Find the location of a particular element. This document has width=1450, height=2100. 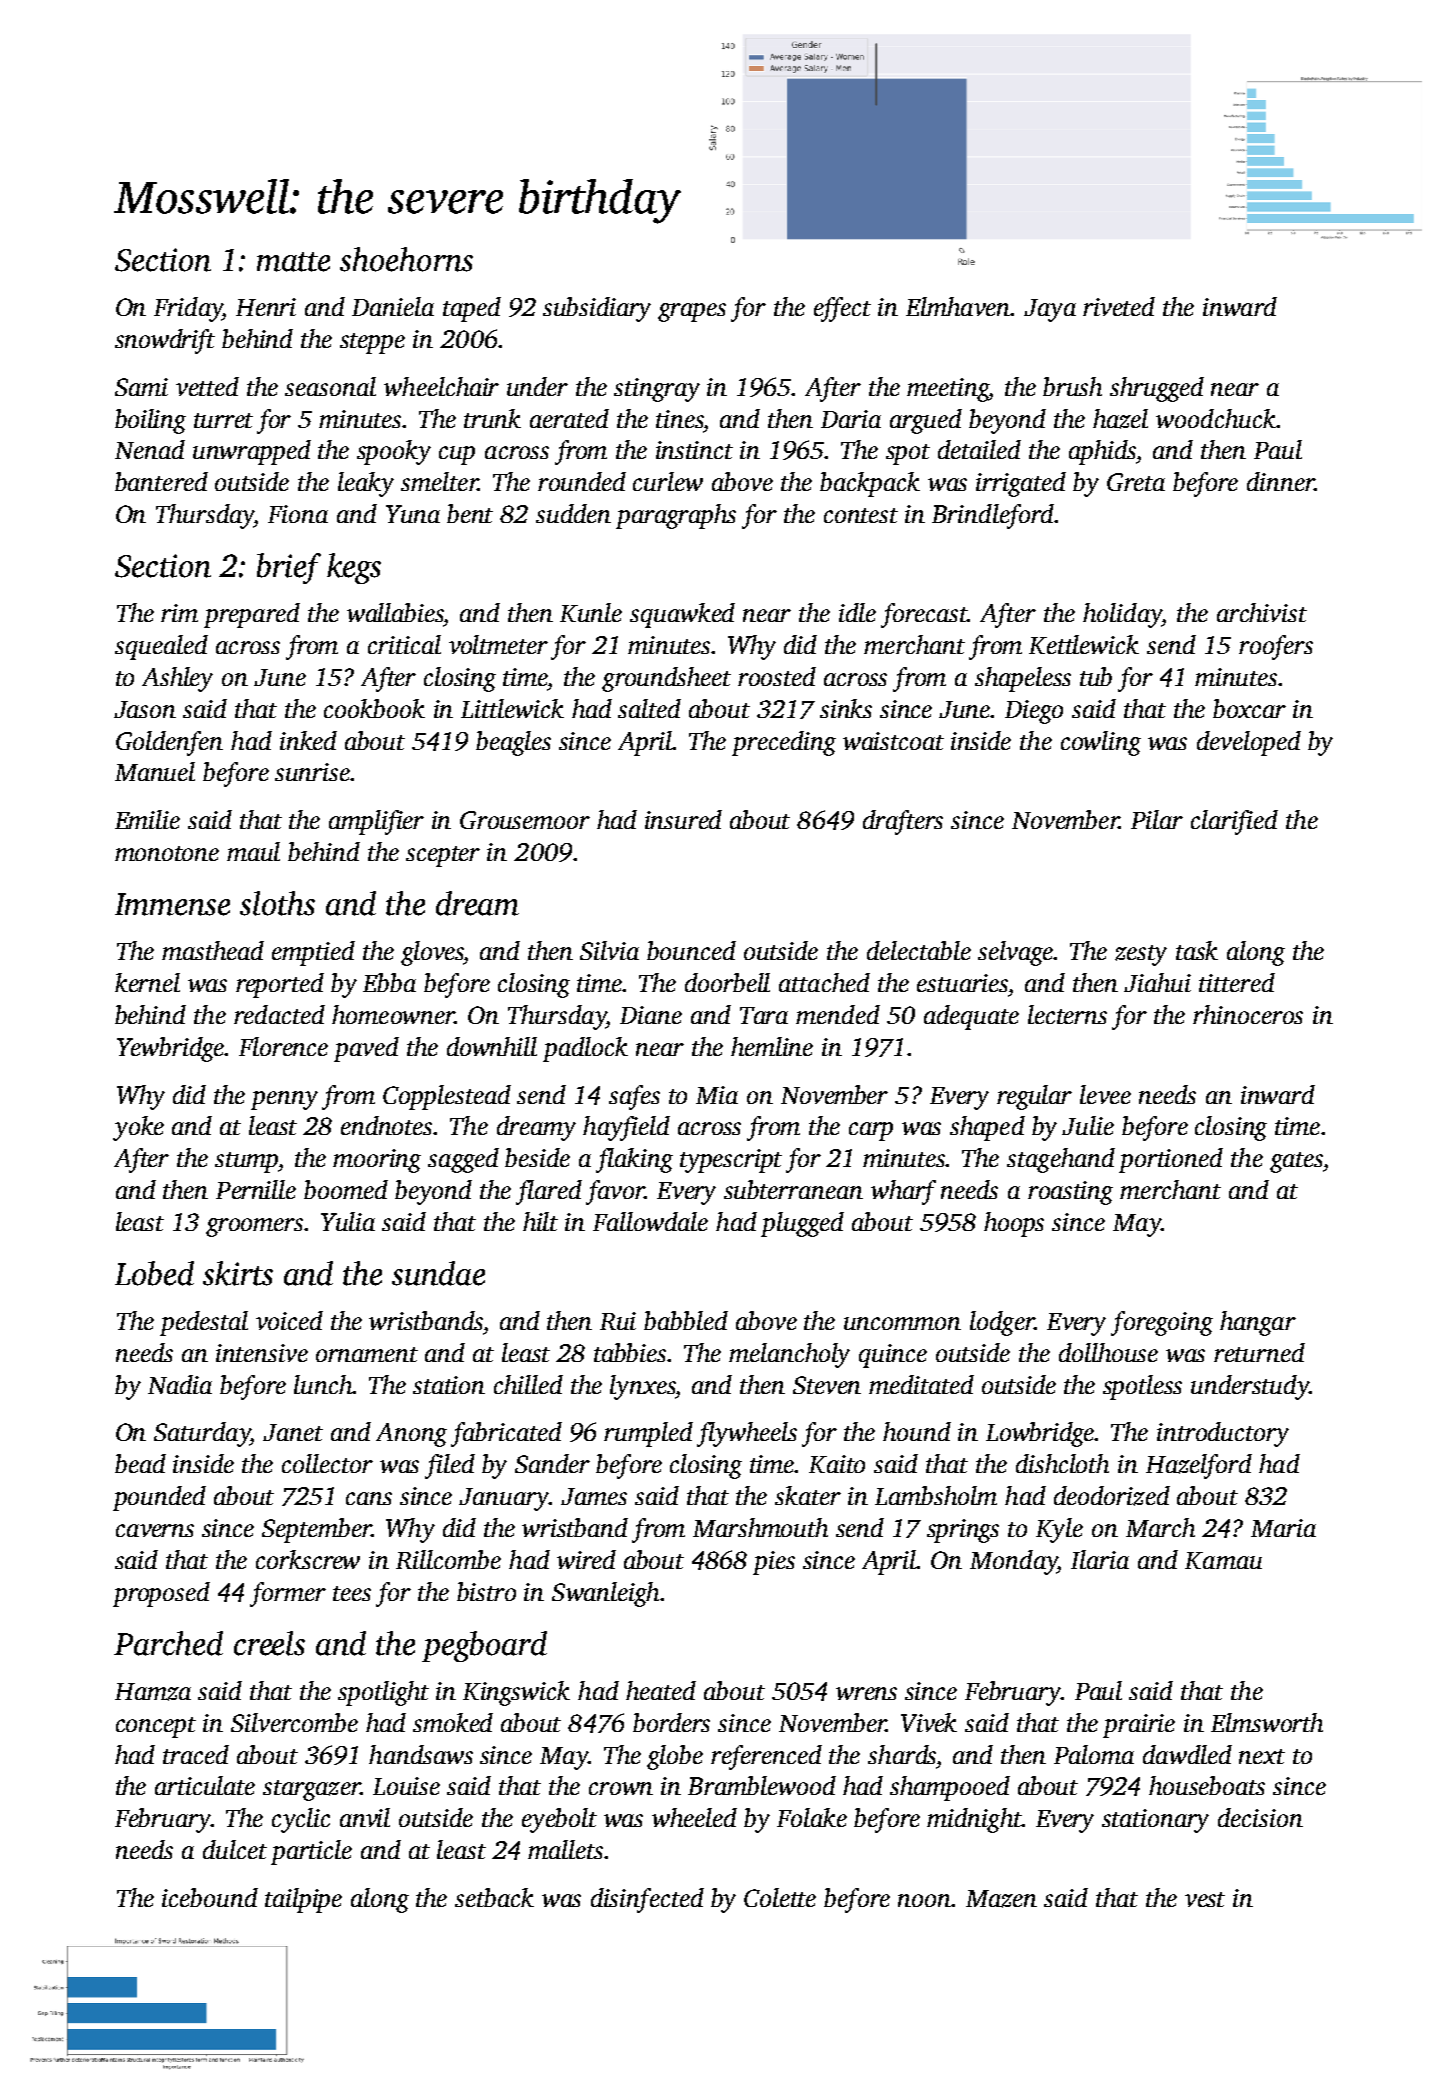

intensive is located at coordinates (262, 1353).
